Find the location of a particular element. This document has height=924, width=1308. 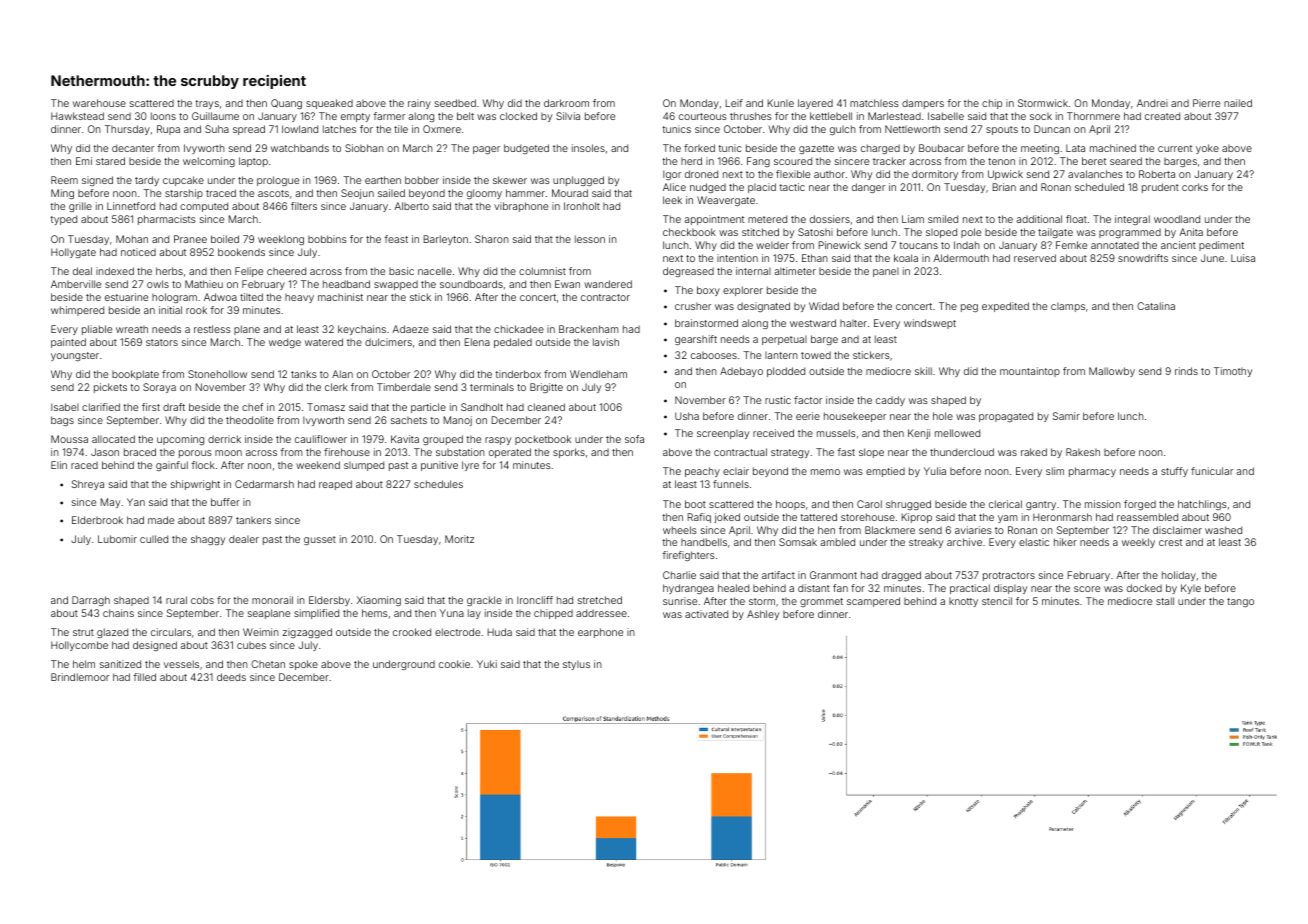

mellowed is located at coordinates (957, 433).
